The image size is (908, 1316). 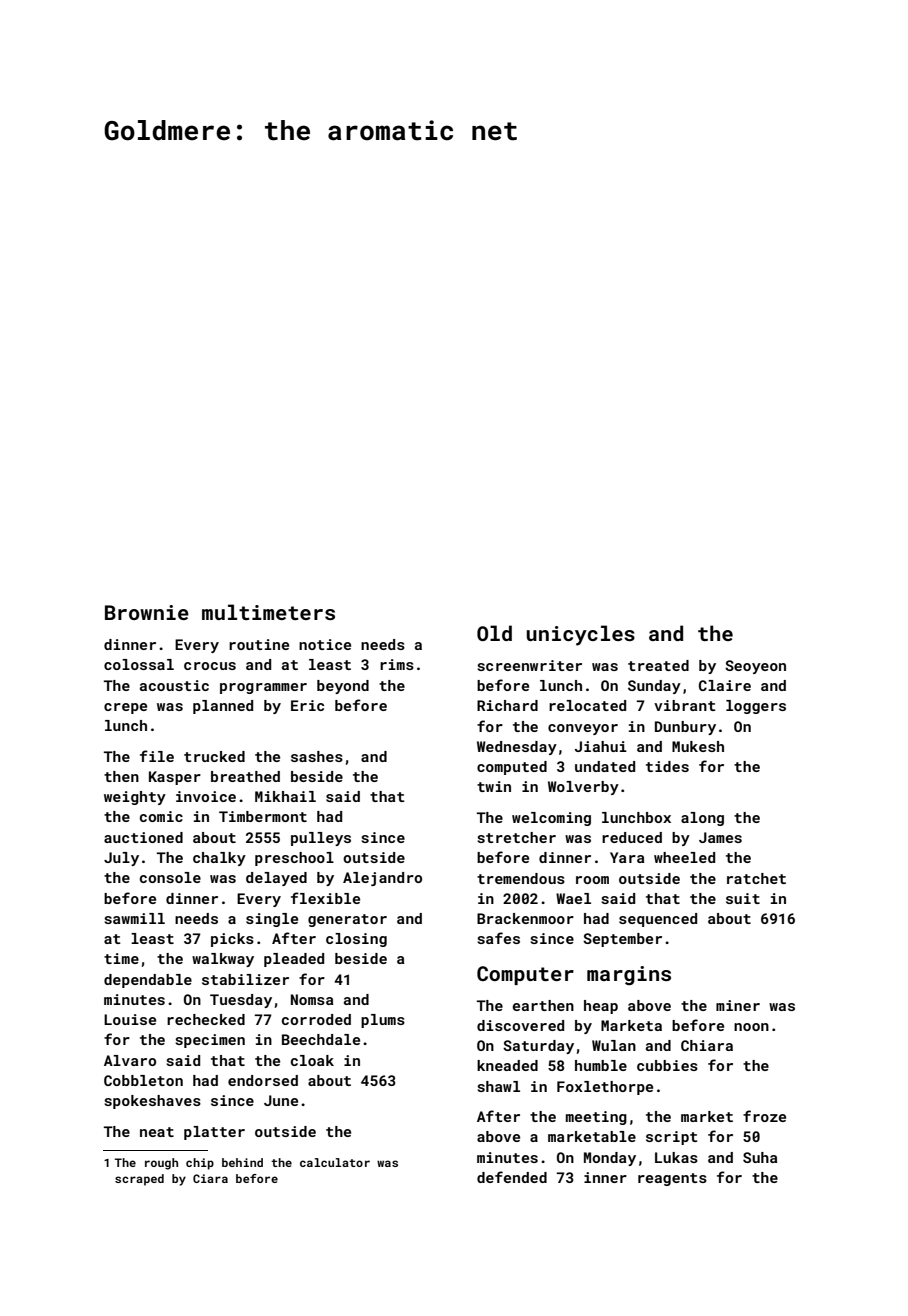 I want to click on treated, so click(x=658, y=665).
